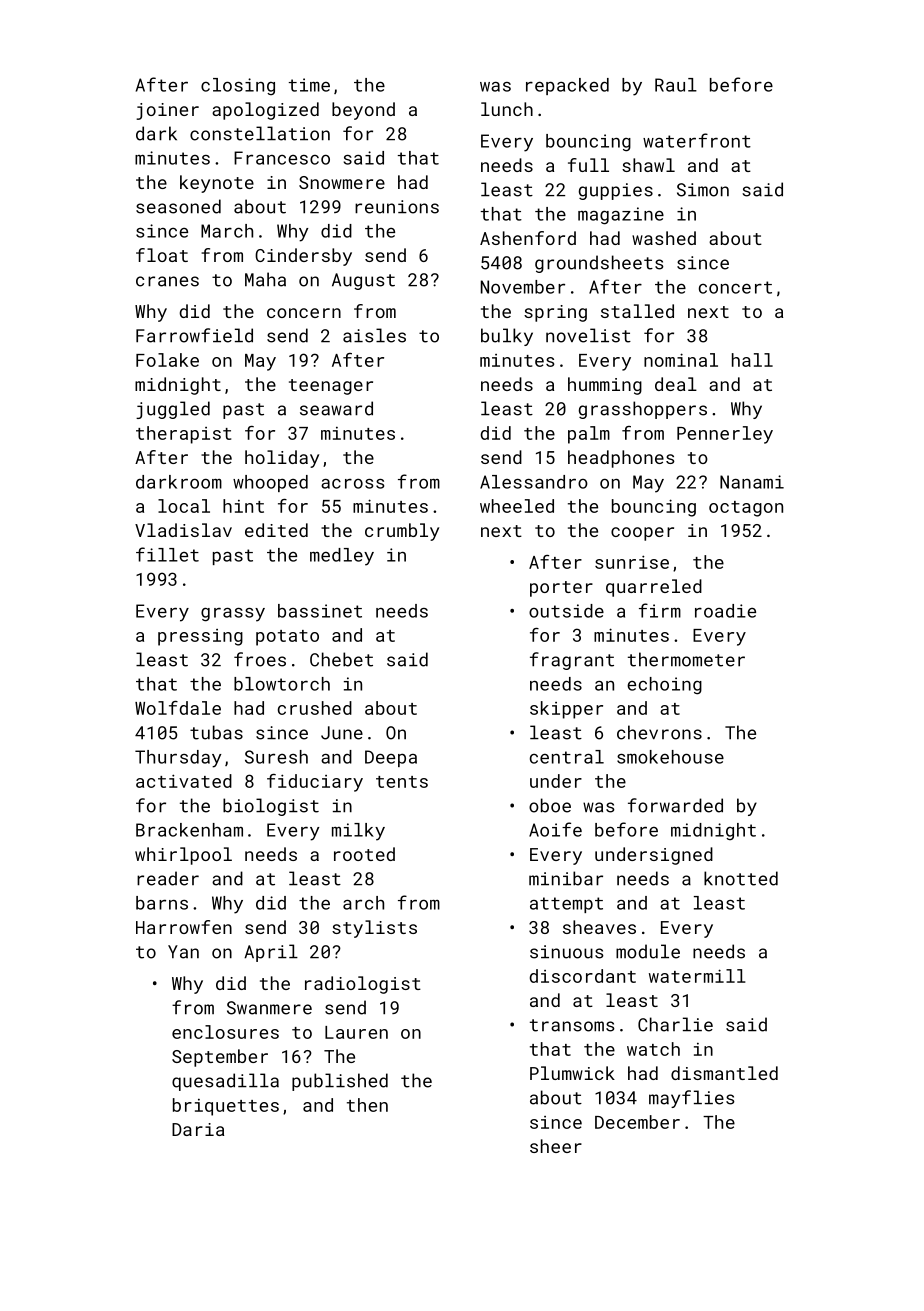 The image size is (924, 1311). Describe the element at coordinates (676, 85) in the page. I see `Raul` at that location.
